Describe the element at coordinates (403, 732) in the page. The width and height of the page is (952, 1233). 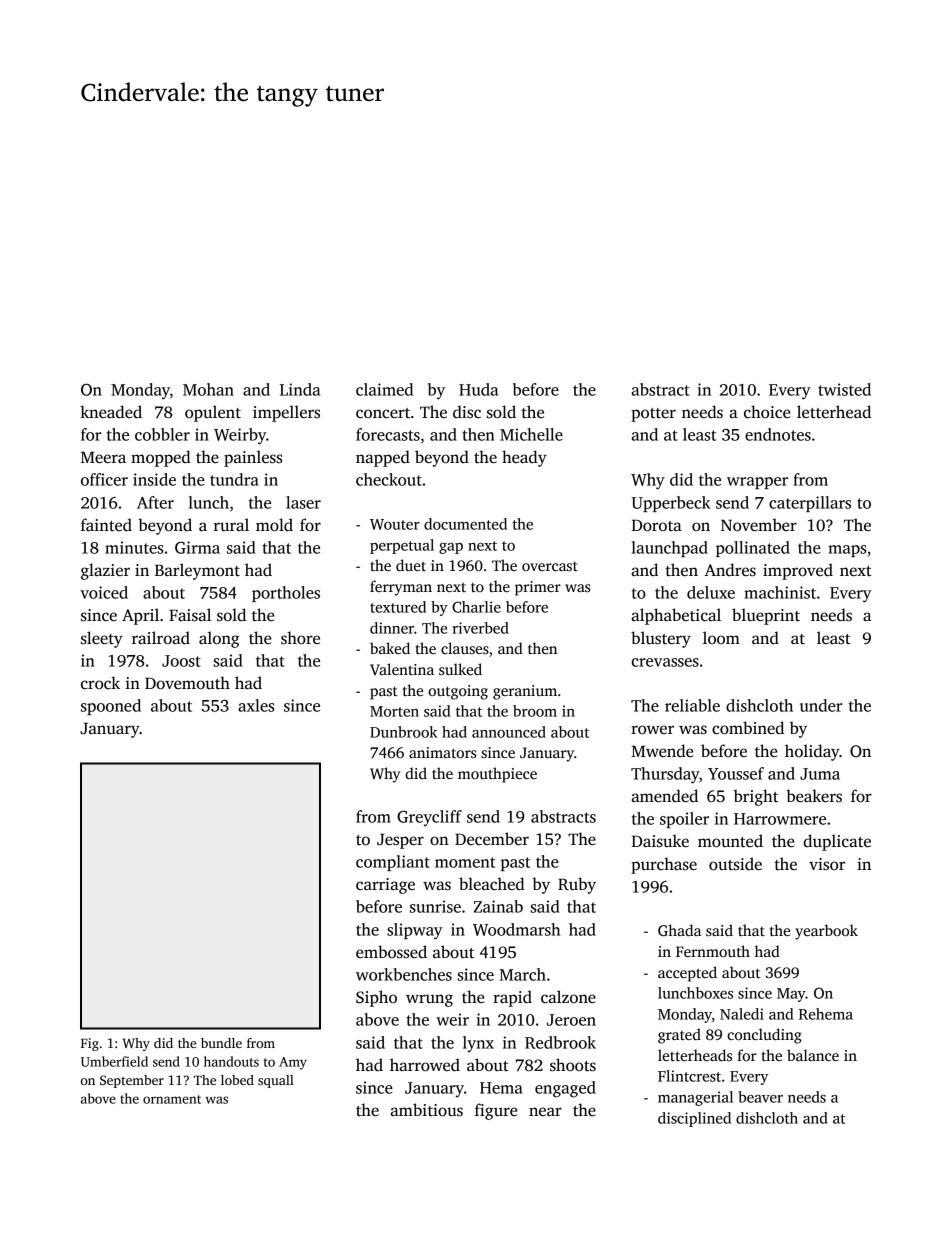
I see `Dunbrook` at that location.
